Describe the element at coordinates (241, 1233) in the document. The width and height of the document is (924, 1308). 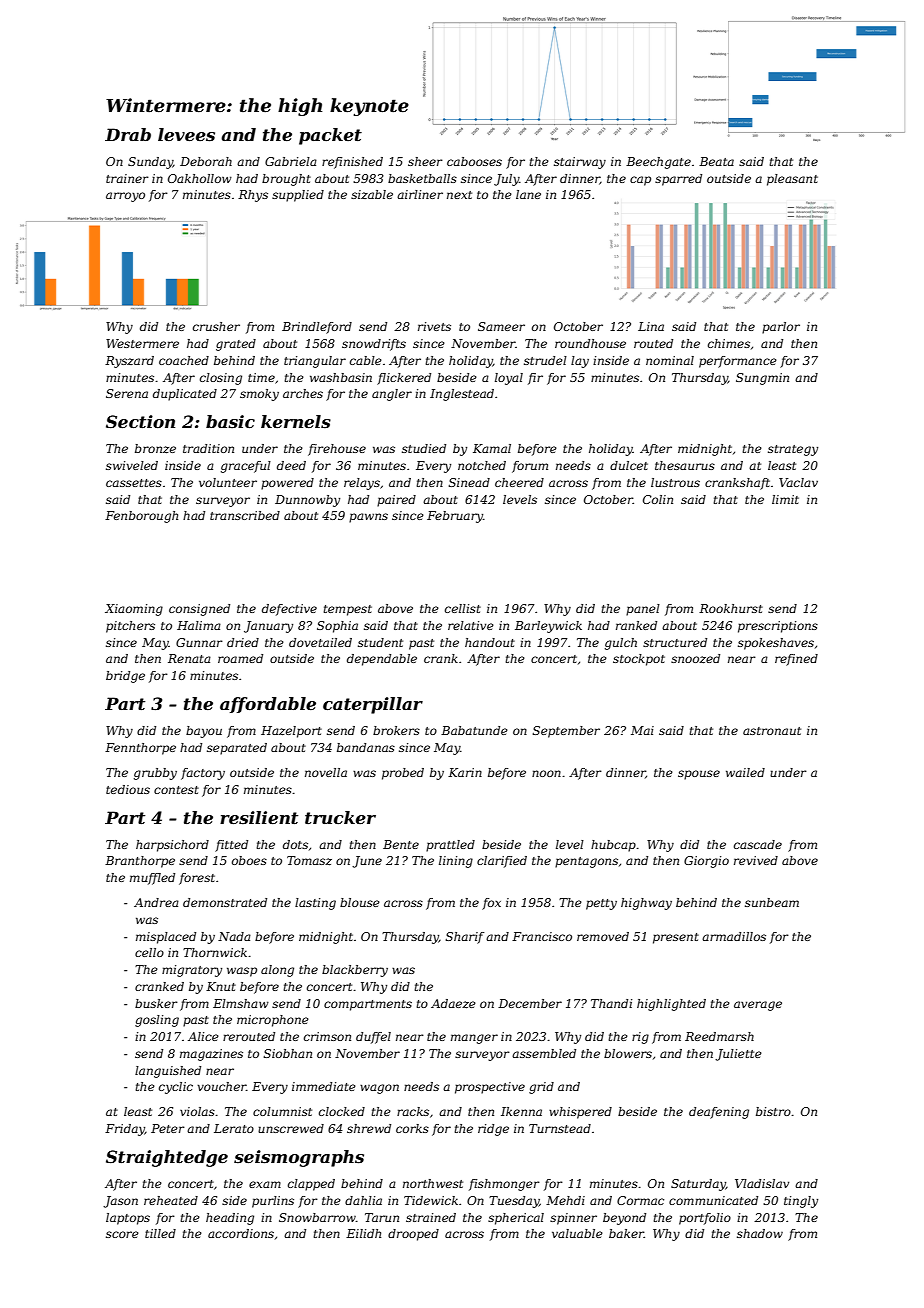
I see `accordions` at that location.
